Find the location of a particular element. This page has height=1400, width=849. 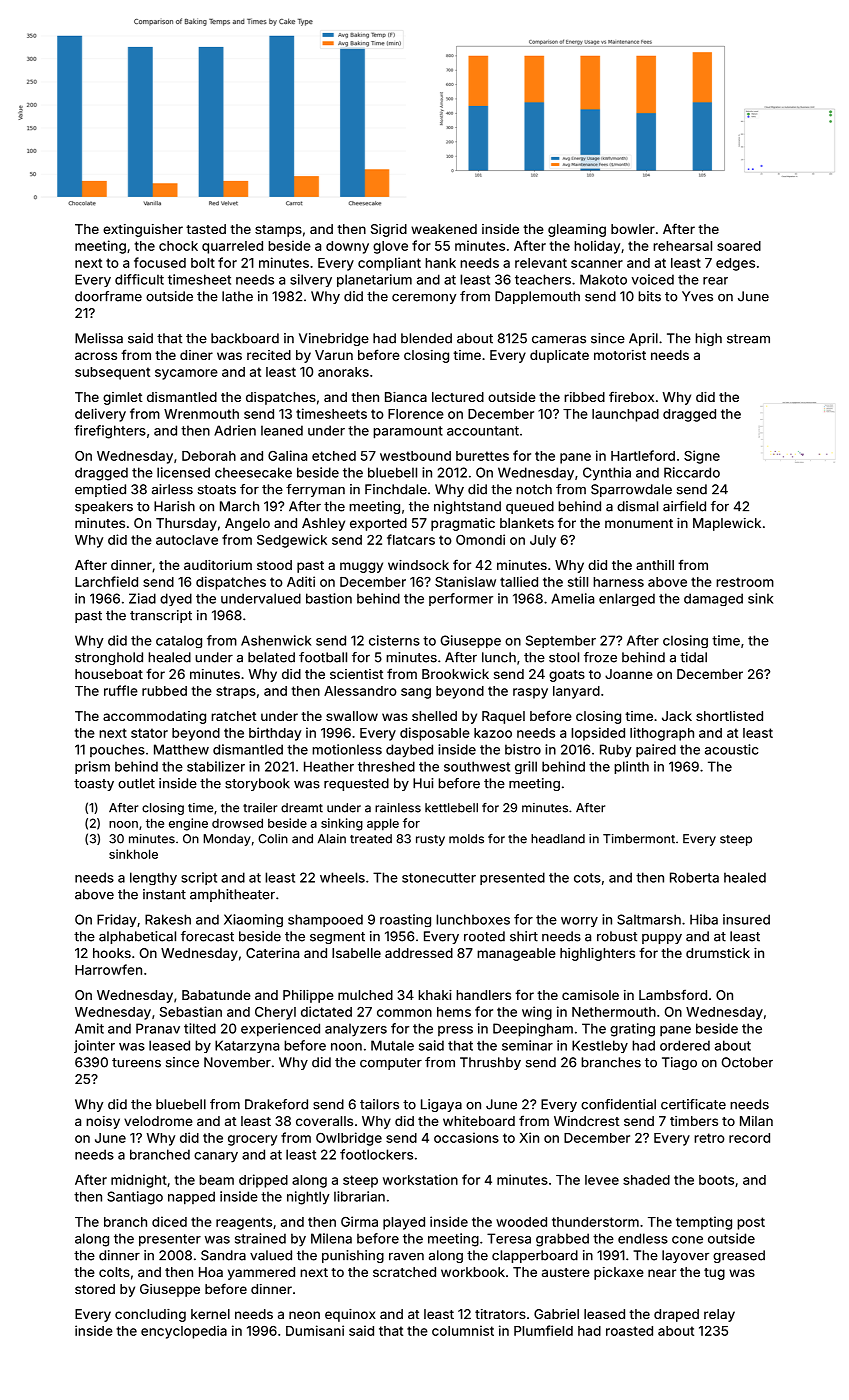

catalog is located at coordinates (179, 641).
